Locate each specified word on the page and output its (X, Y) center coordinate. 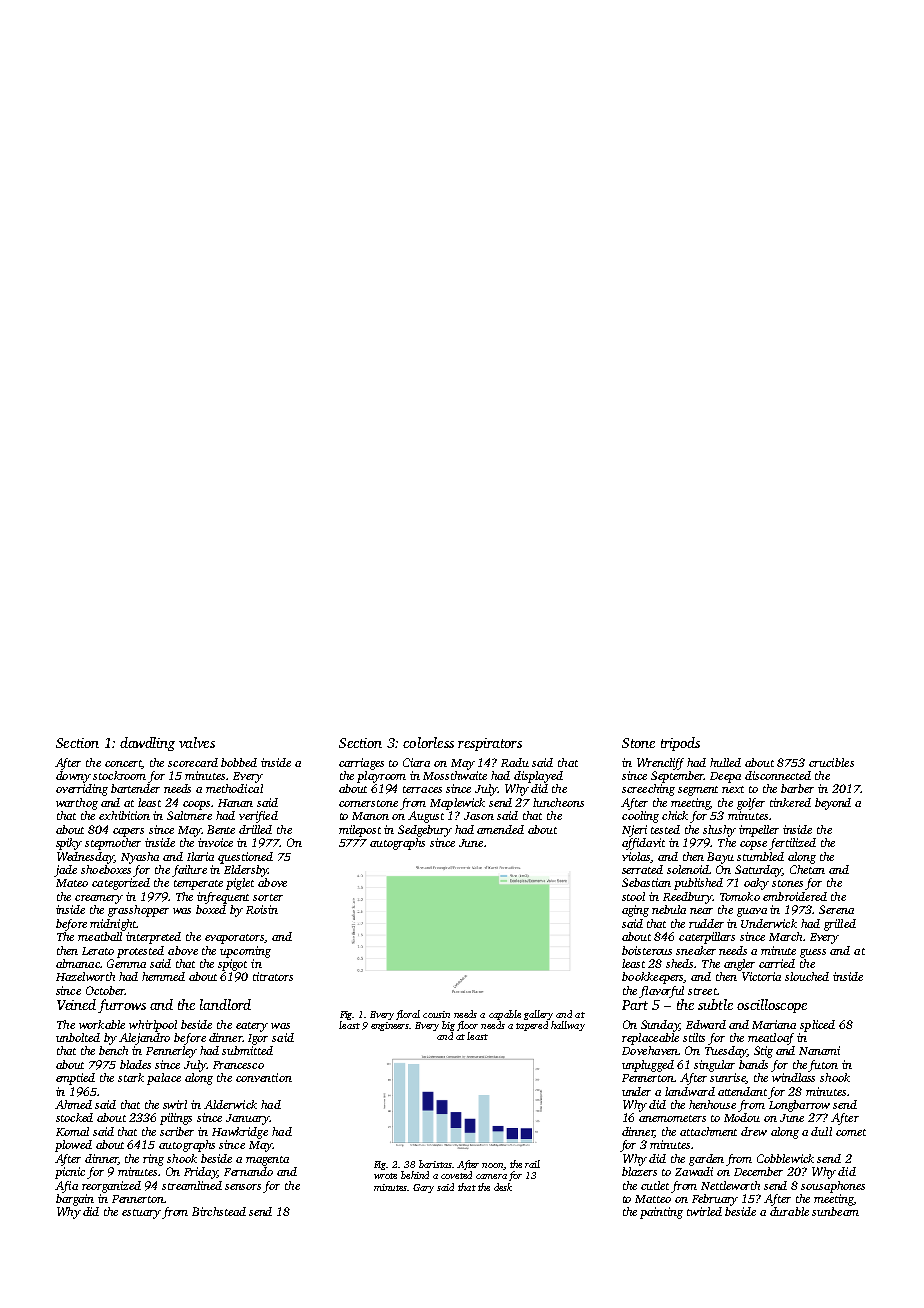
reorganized (111, 1187)
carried (777, 963)
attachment (708, 1131)
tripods (680, 744)
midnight (113, 925)
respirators (490, 744)
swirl (175, 1104)
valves (197, 742)
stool (633, 896)
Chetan (807, 869)
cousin (436, 1014)
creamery (99, 899)
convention (264, 1077)
